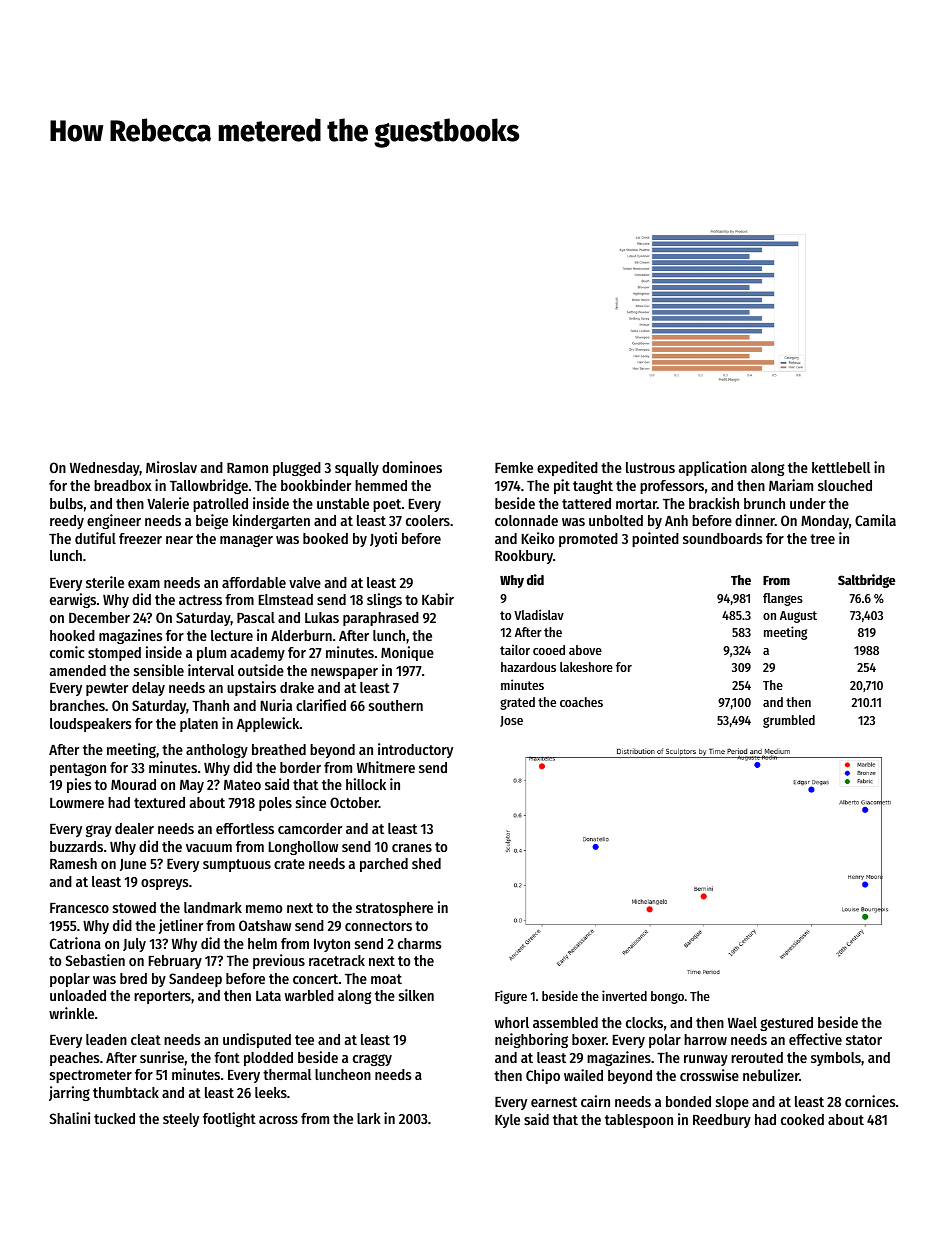 This screenshot has width=952, height=1233. Describe the element at coordinates (279, 749) in the screenshot. I see `breathed` at that location.
